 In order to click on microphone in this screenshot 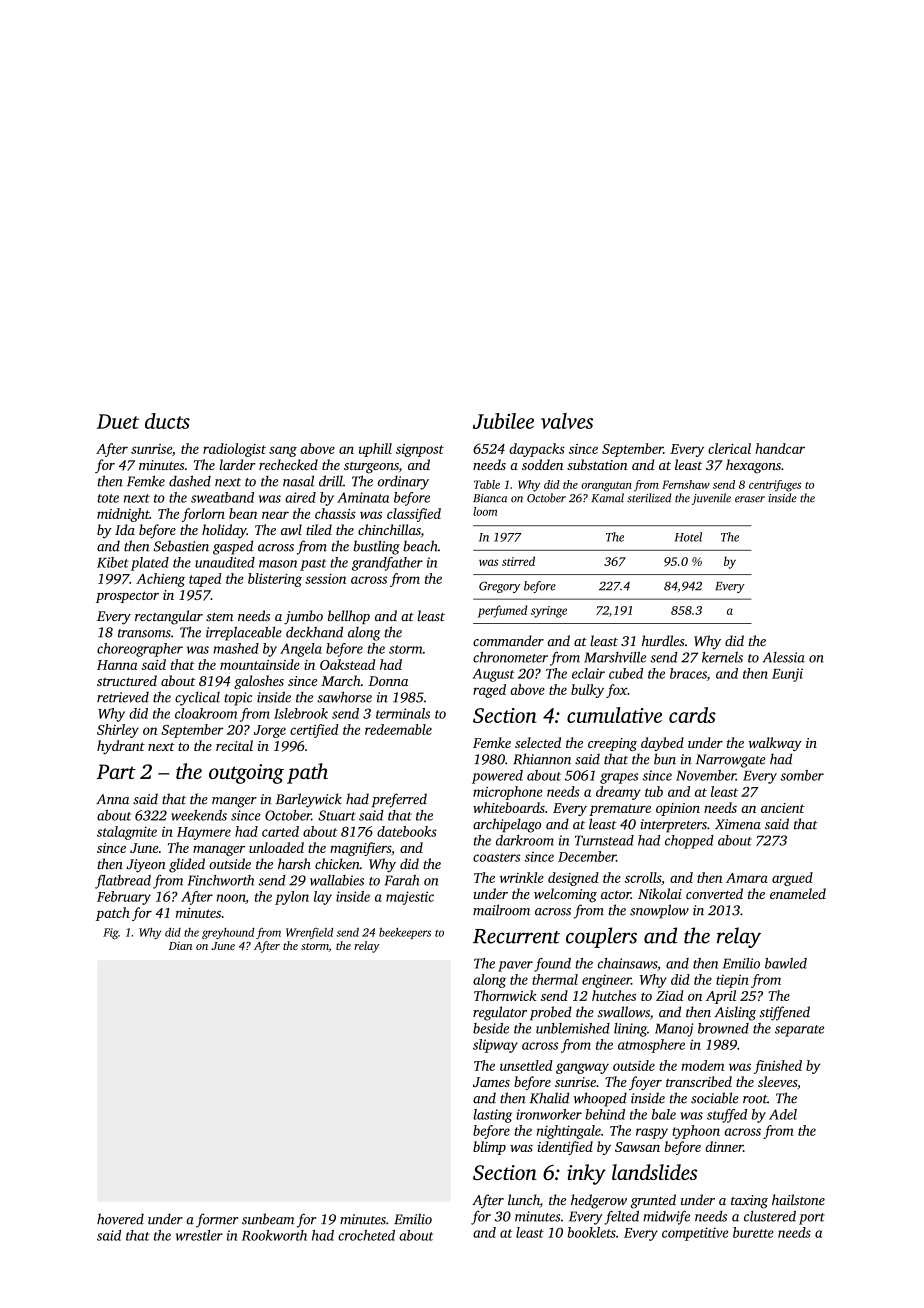, I will do `click(508, 793)`.
